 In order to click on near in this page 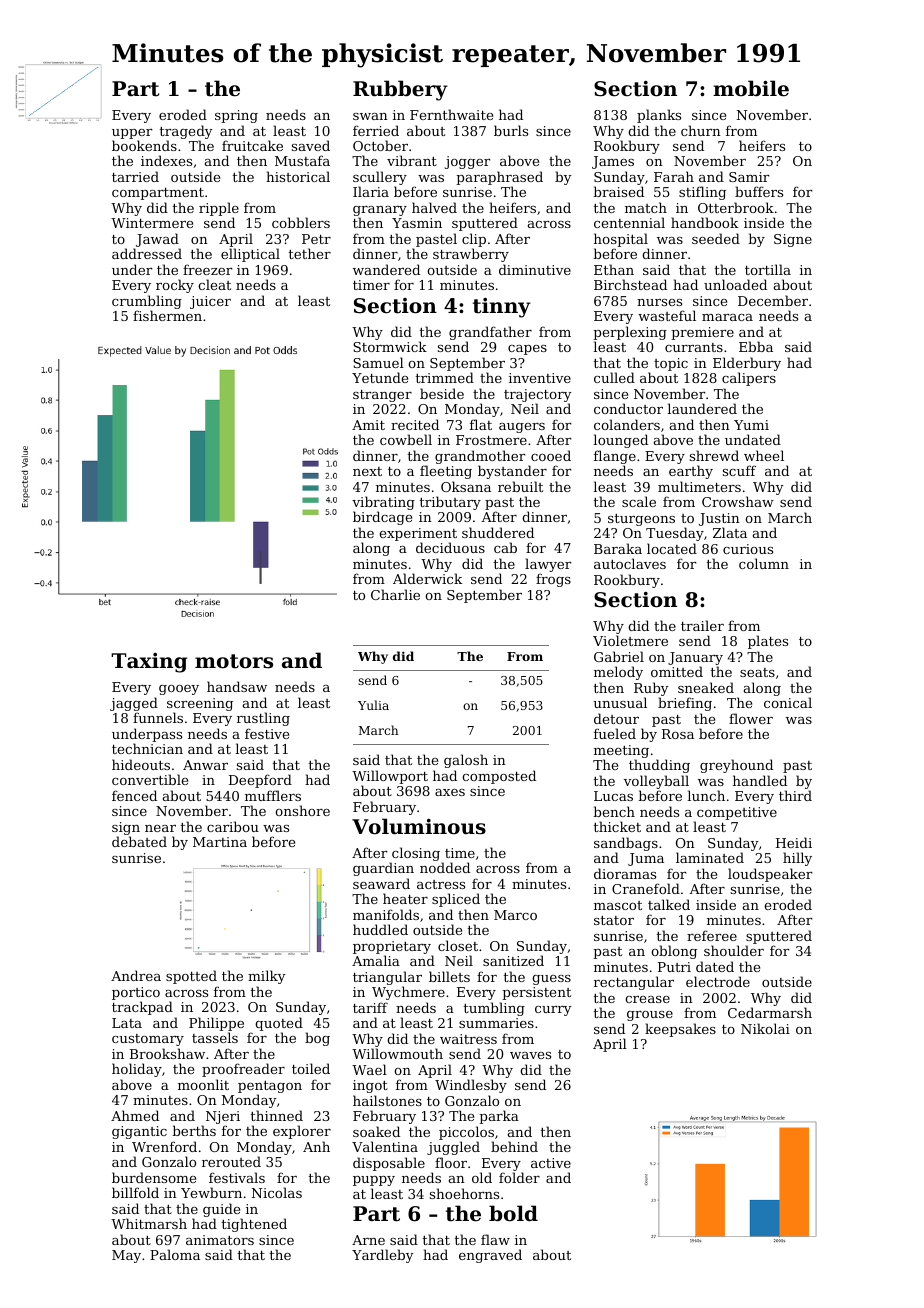, I will do `click(160, 828)`.
